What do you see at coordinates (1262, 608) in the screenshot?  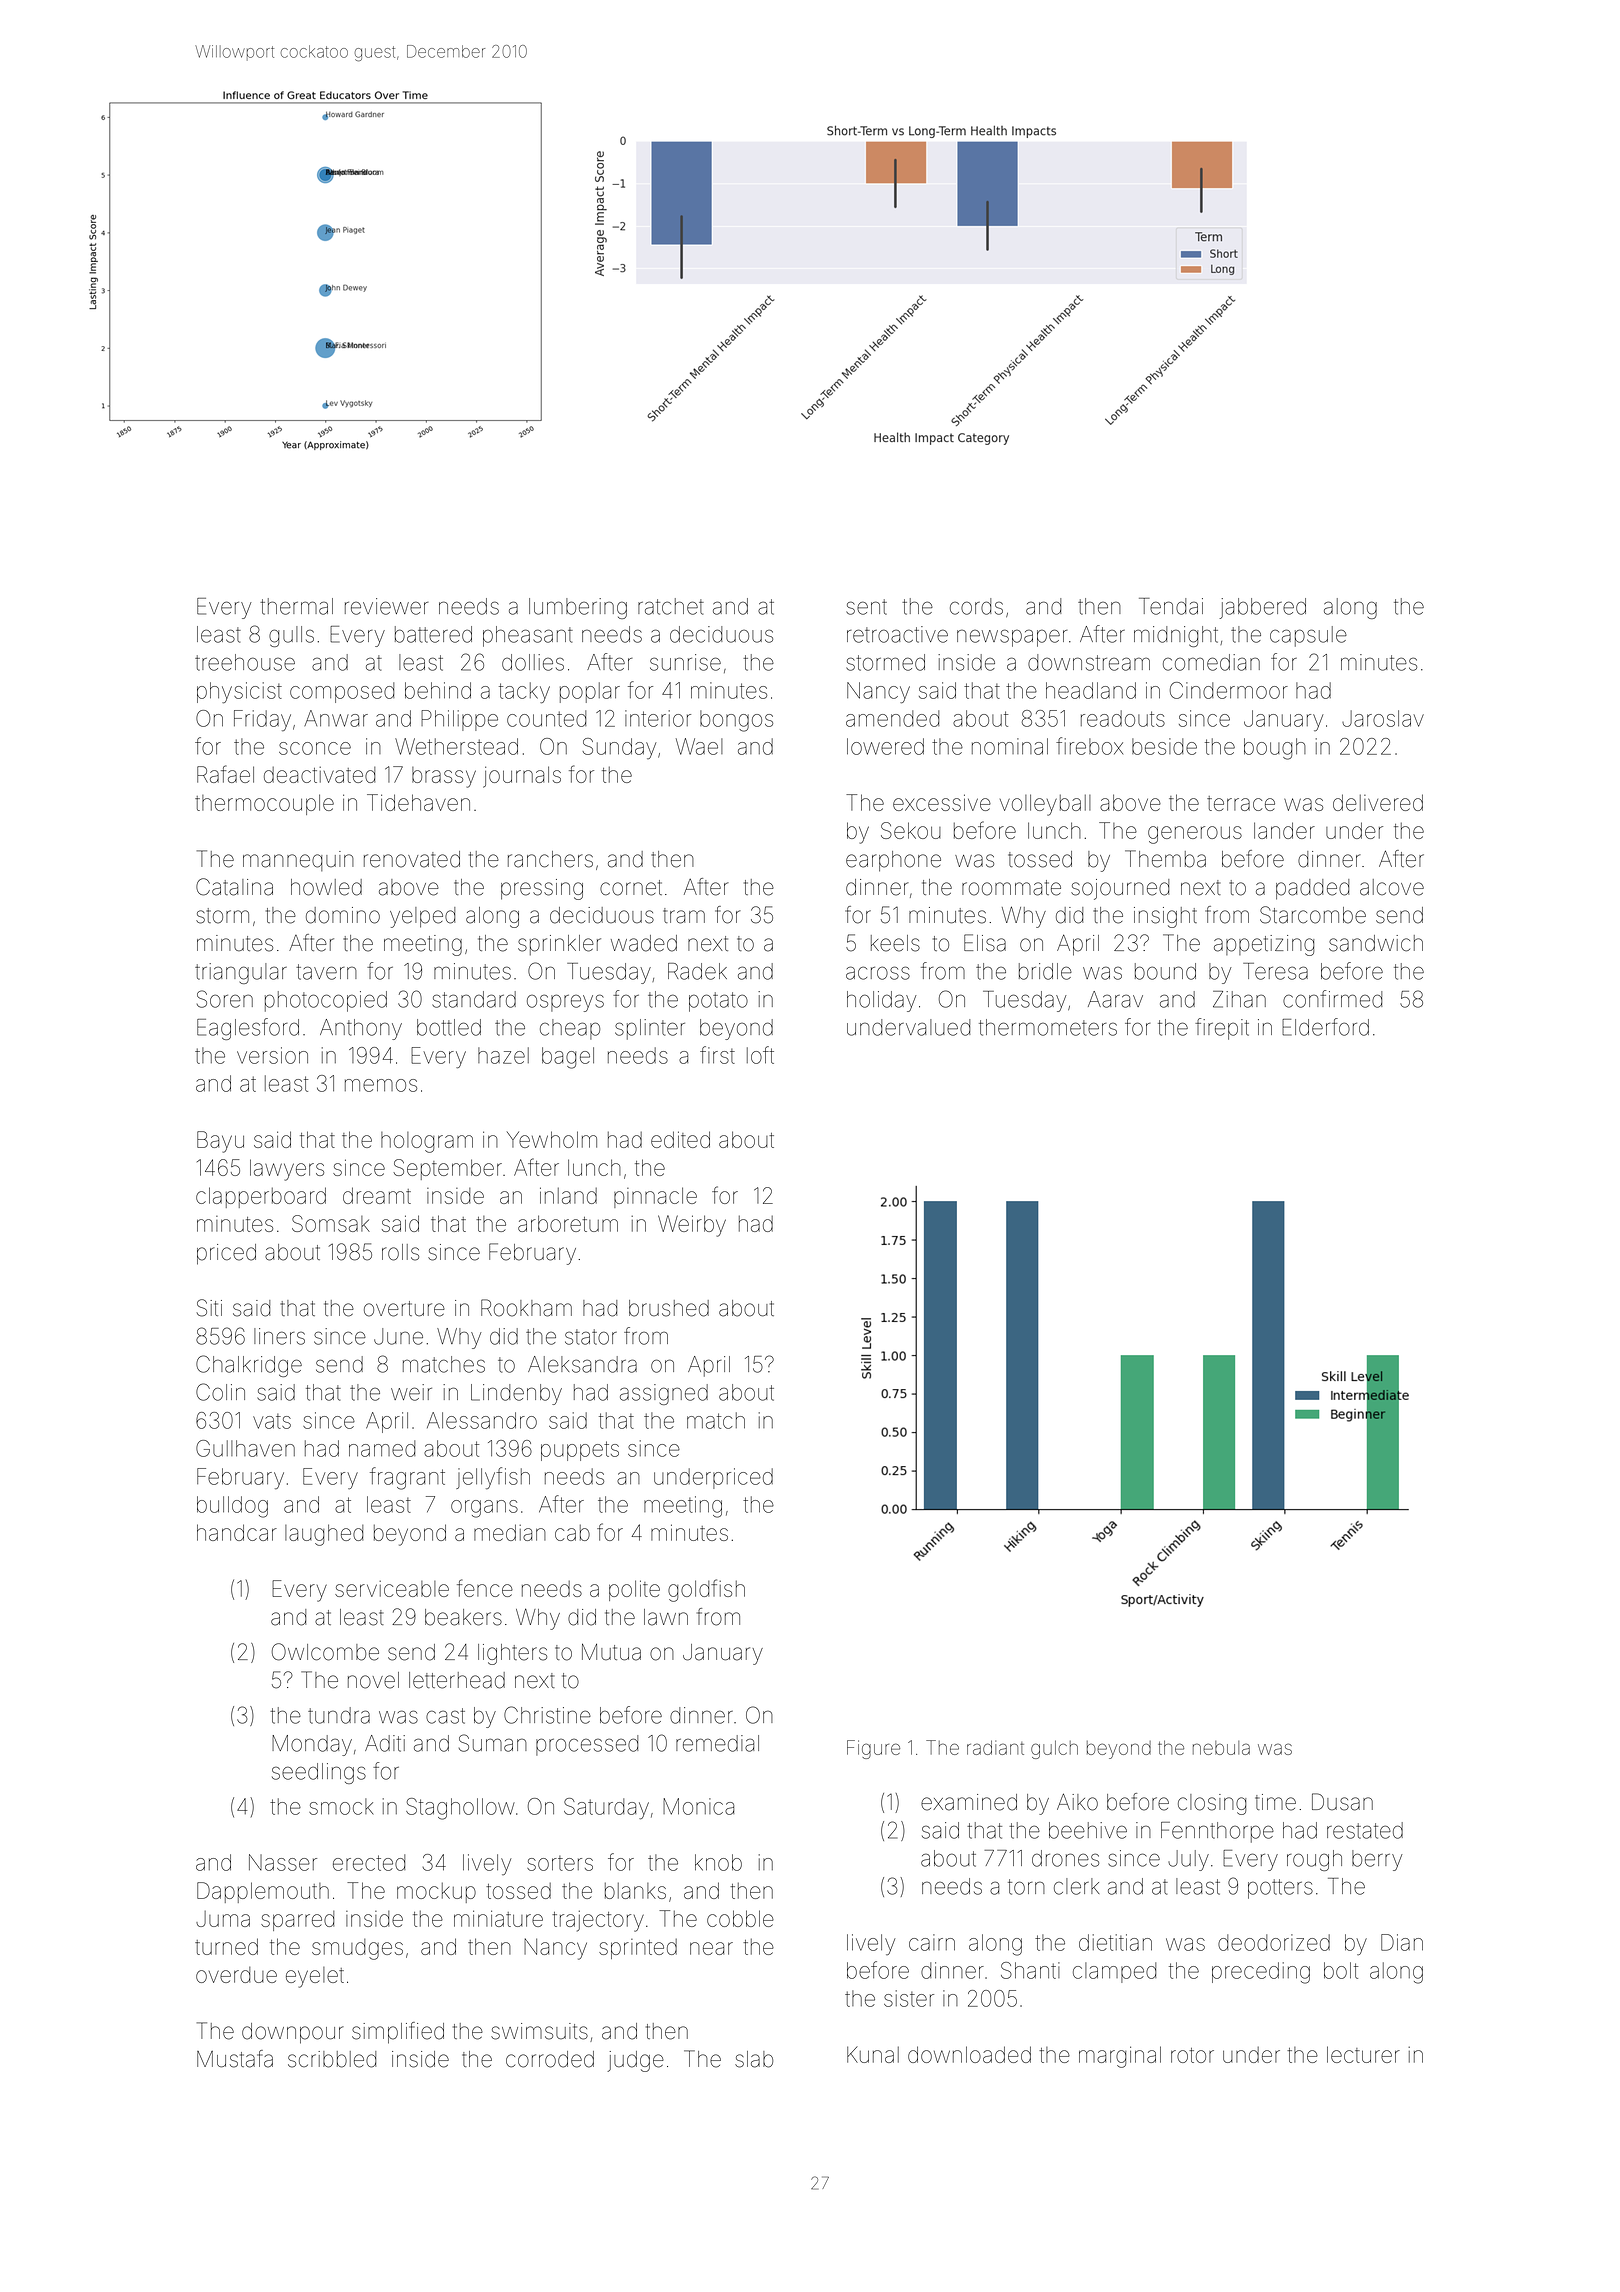 I see `jabbered` at bounding box center [1262, 608].
